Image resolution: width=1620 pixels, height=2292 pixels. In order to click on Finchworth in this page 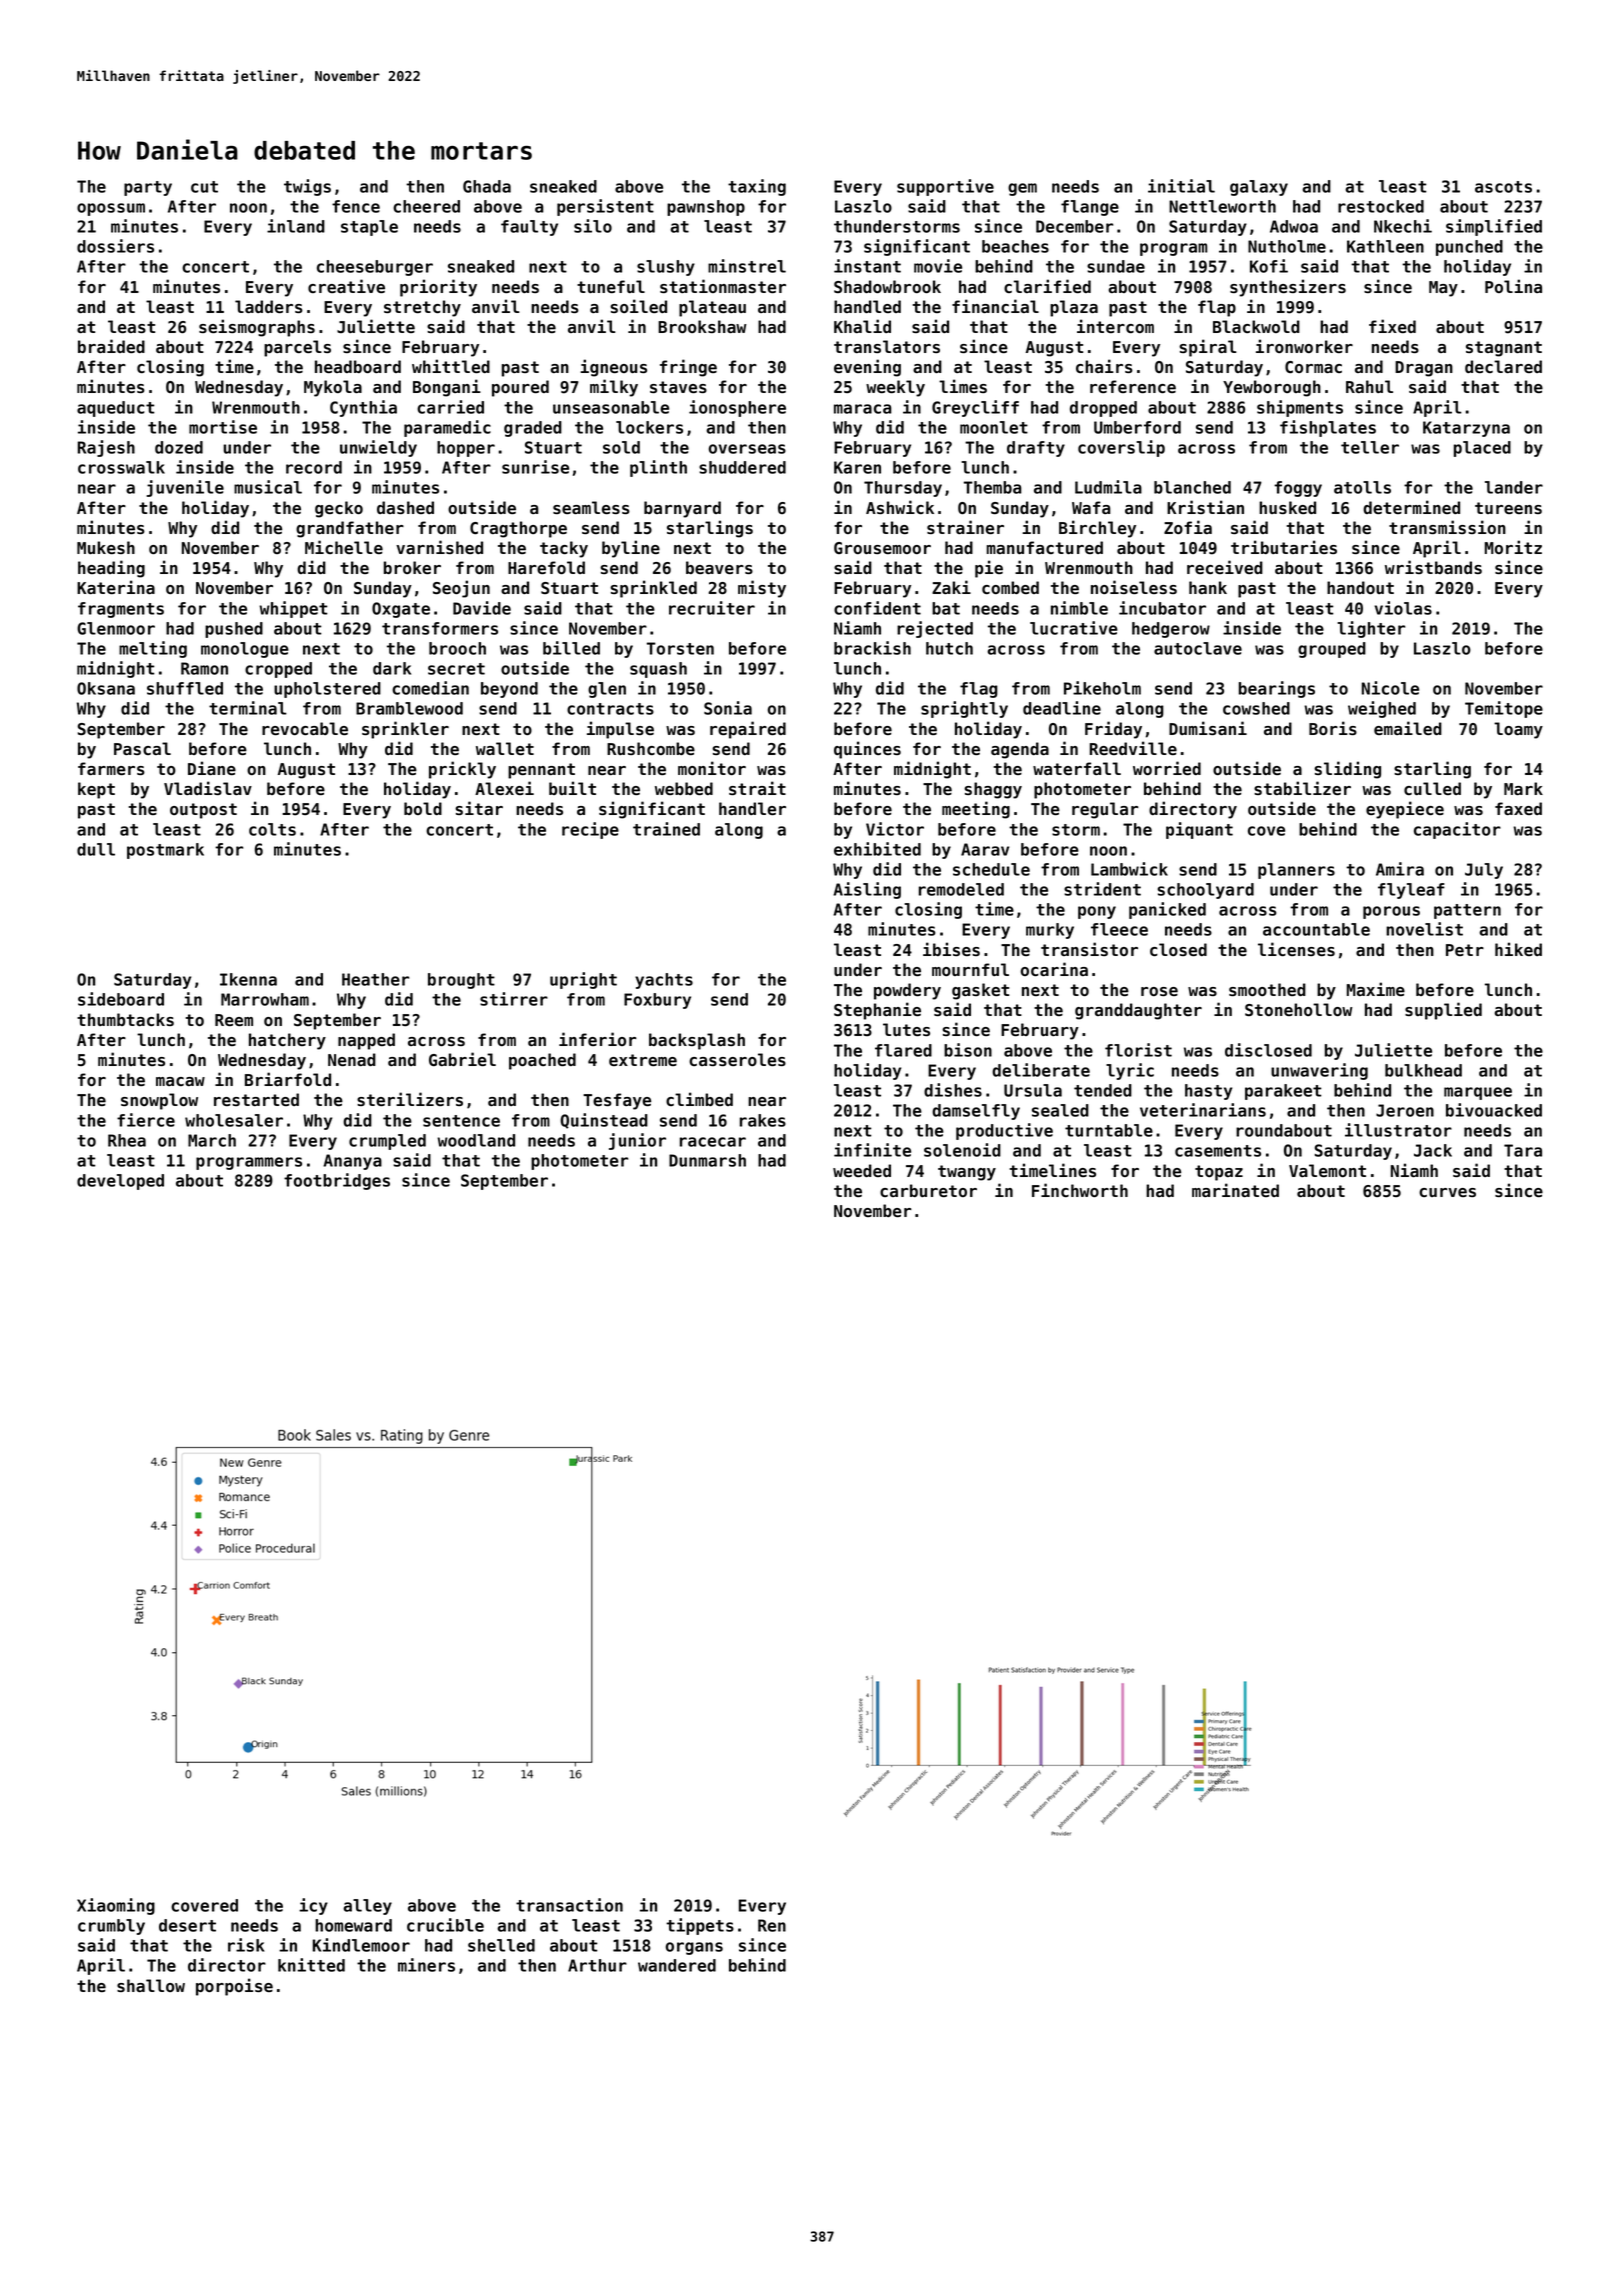, I will do `click(1080, 1190)`.
